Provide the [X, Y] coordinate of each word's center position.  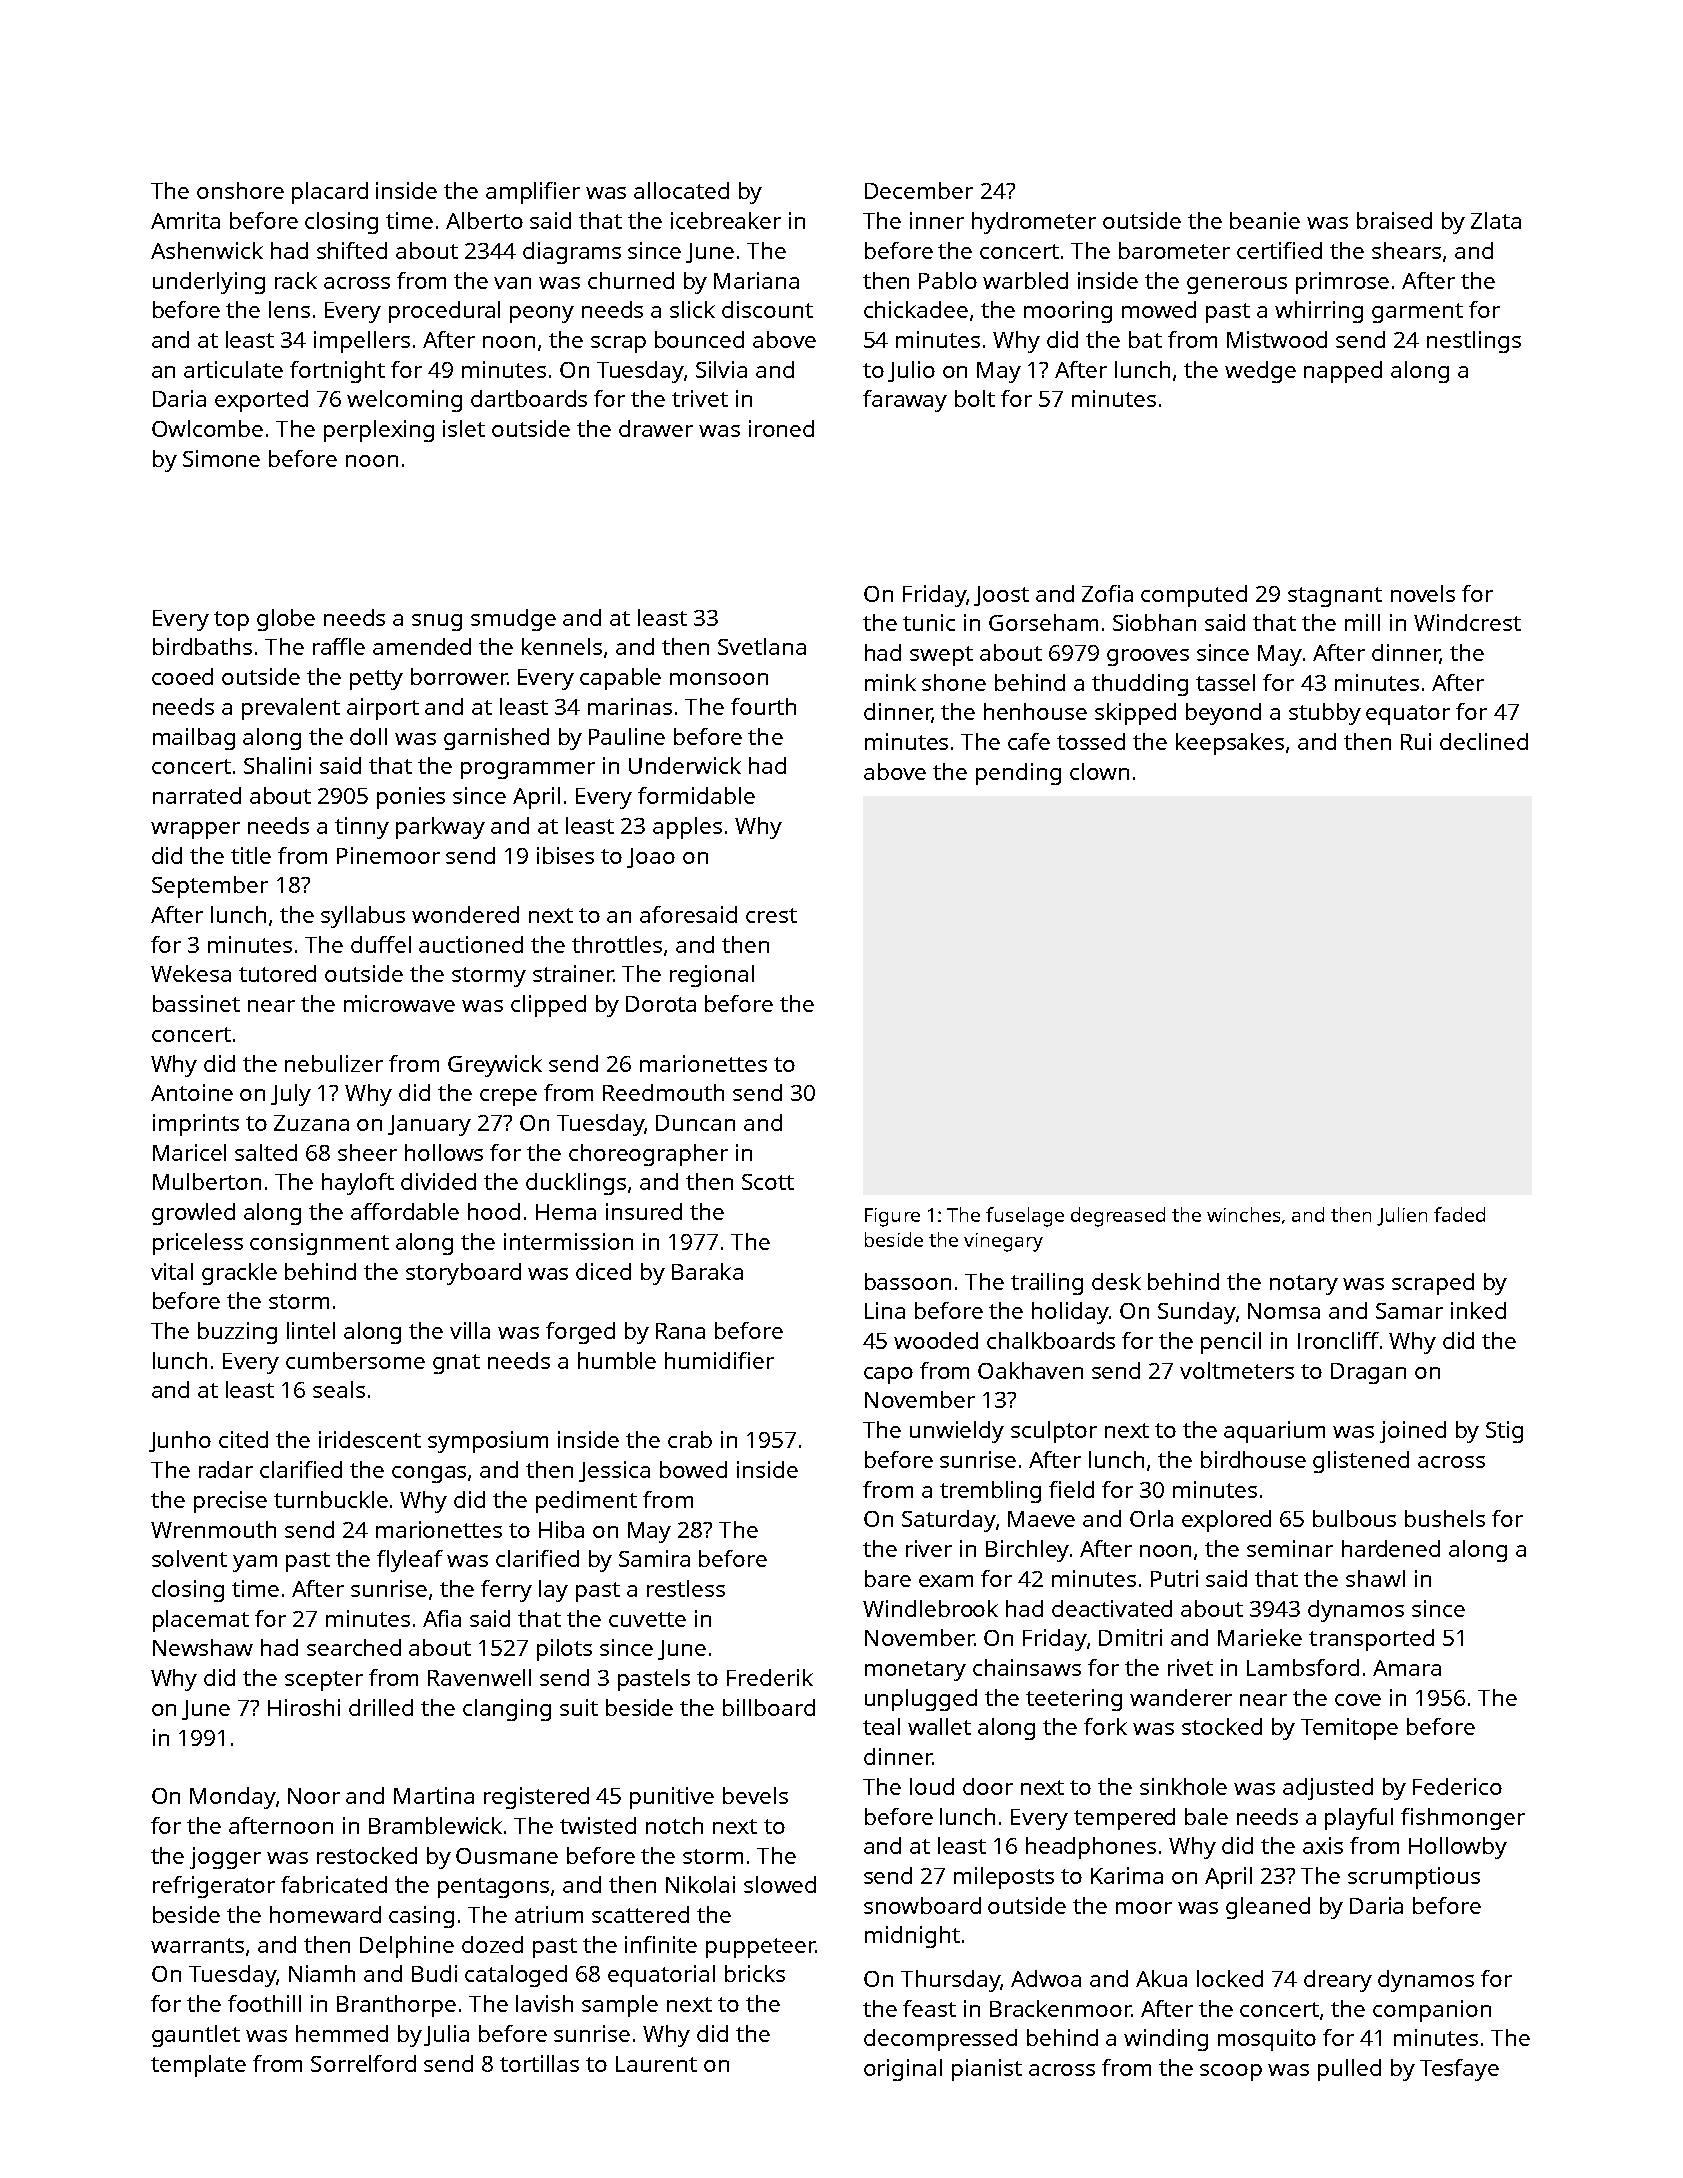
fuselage [1025, 1217]
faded [1459, 1214]
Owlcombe [207, 428]
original [903, 2070]
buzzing [237, 1333]
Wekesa [191, 973]
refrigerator [214, 1887]
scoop [1231, 2072]
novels [1423, 593]
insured [644, 1211]
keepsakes [1230, 744]
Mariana [756, 280]
